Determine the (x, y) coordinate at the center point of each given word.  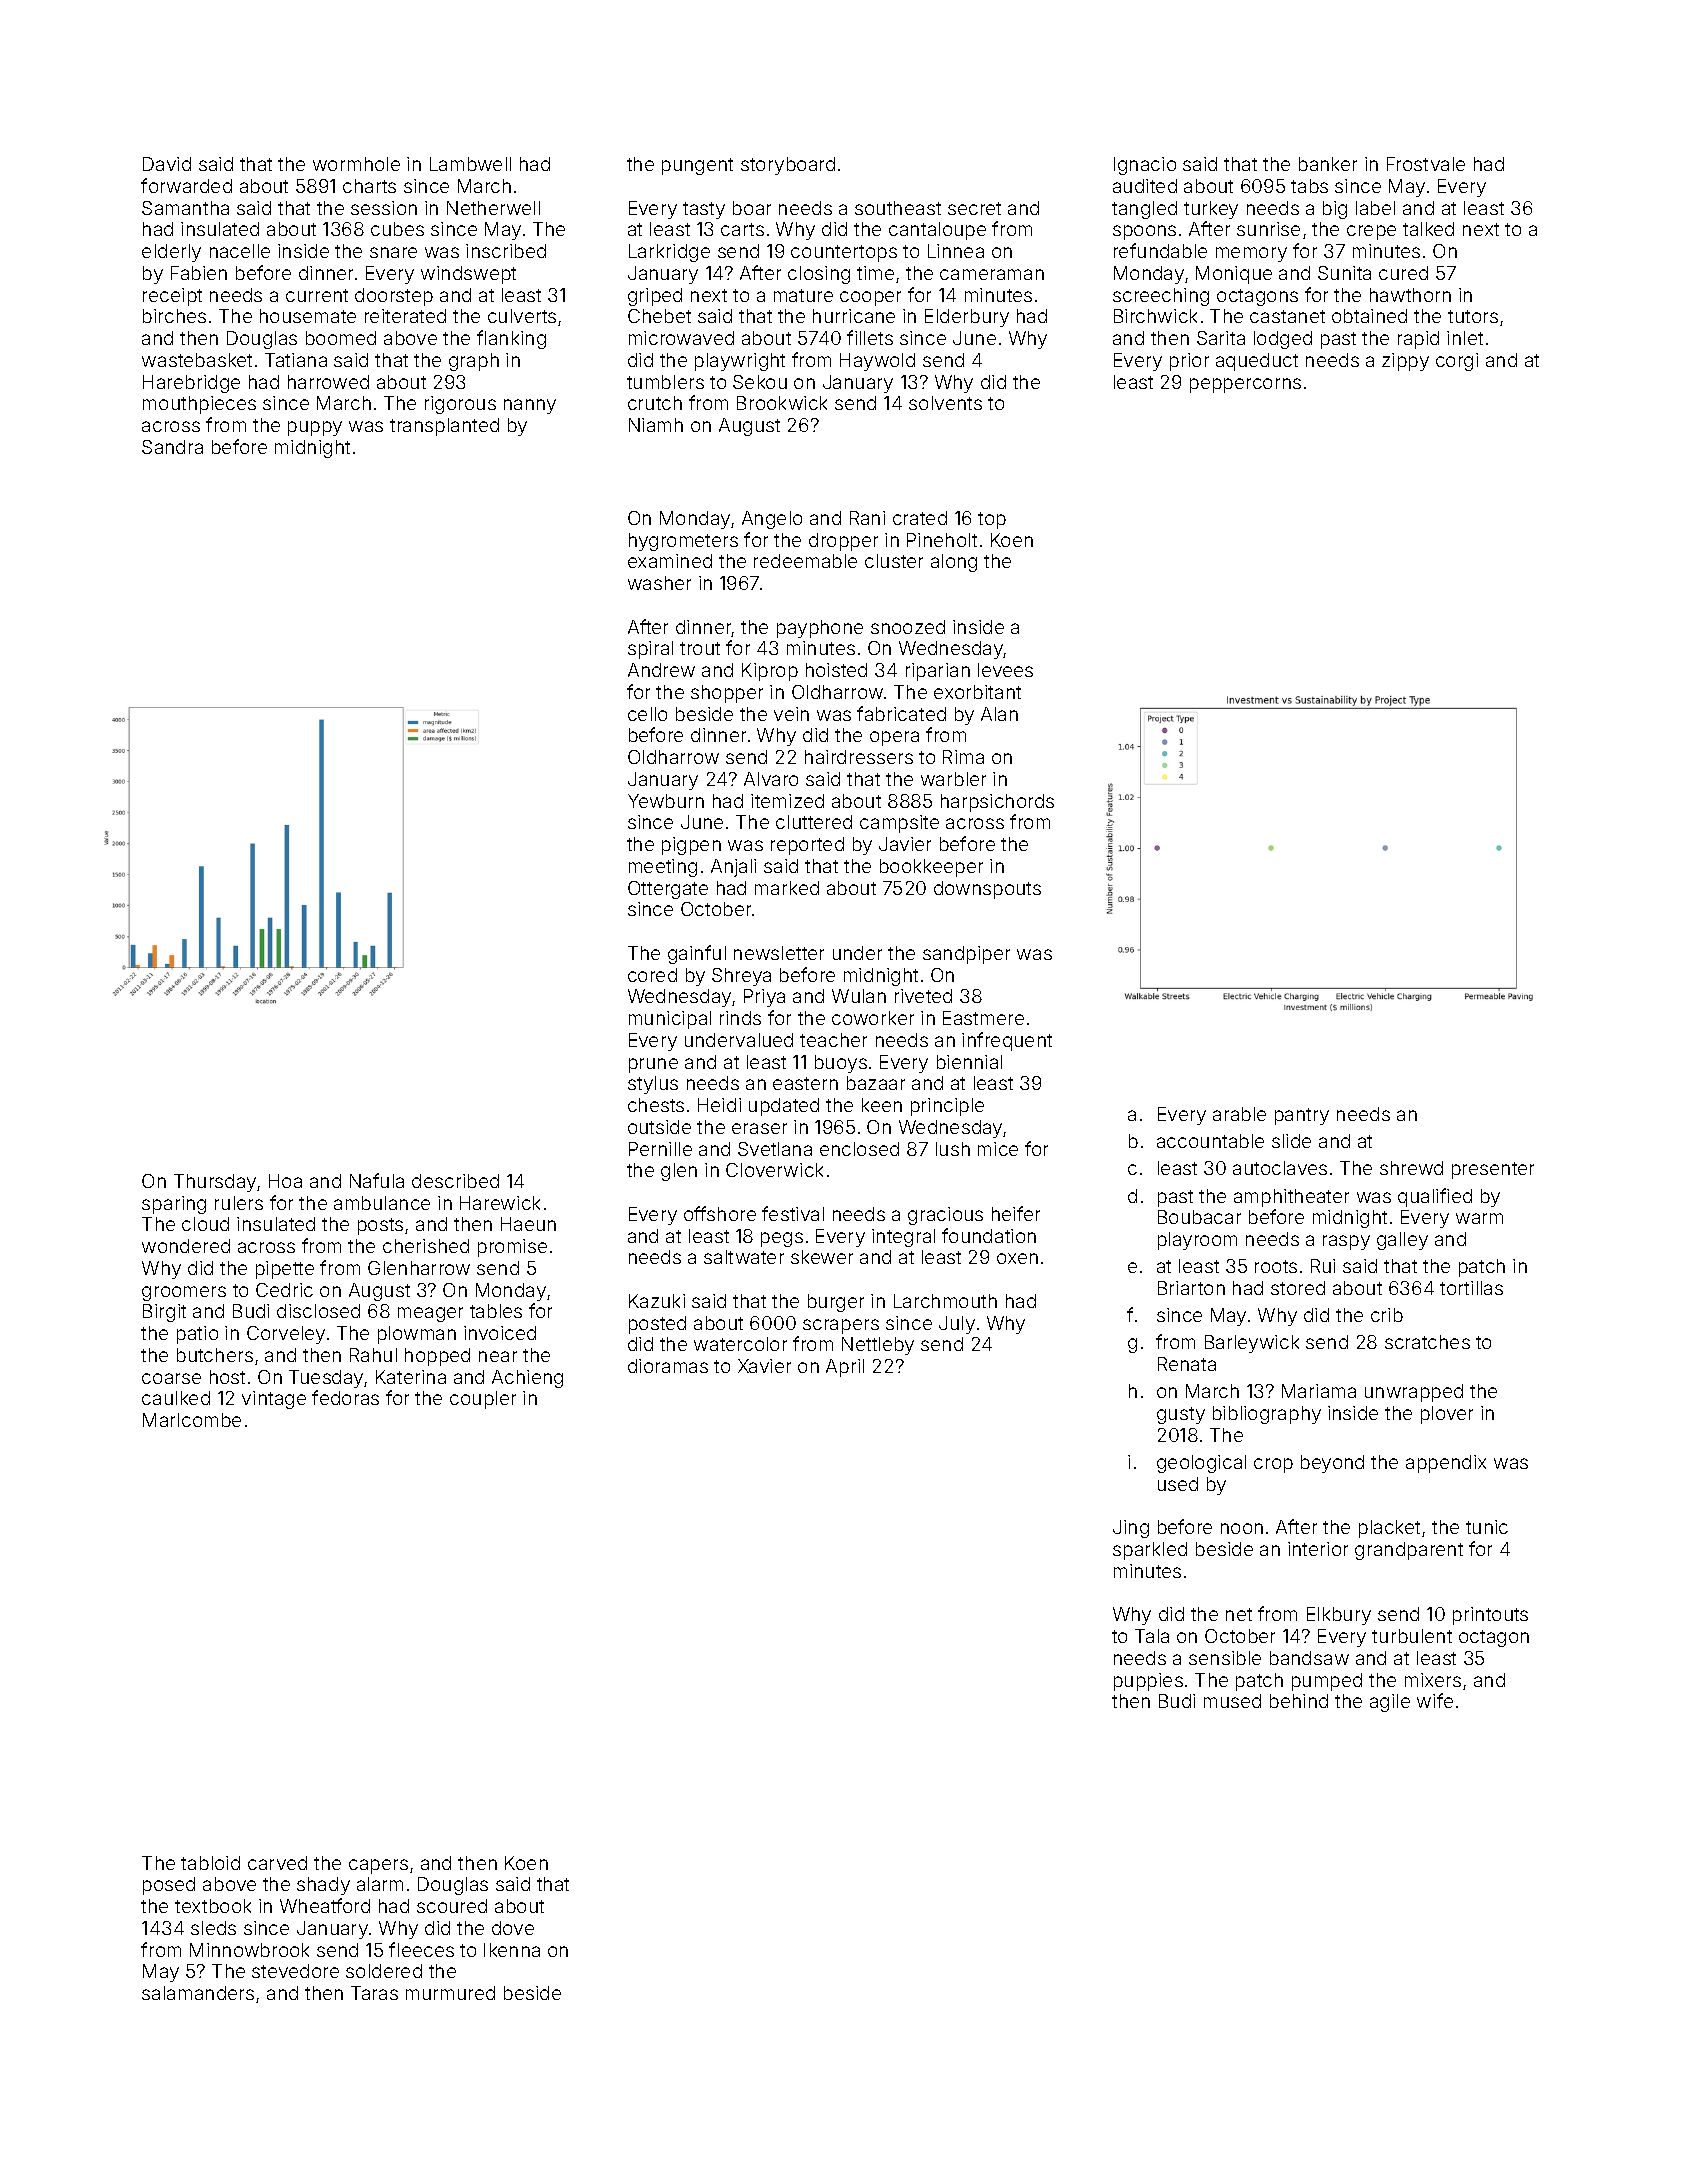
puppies (1148, 1682)
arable (1239, 1114)
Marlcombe (192, 1420)
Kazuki (657, 1301)
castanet (1287, 316)
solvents (945, 403)
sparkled (1150, 1551)
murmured (450, 1993)
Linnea (956, 251)
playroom (1197, 1241)
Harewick (500, 1203)
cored (652, 975)
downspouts (987, 890)
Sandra (172, 447)
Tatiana (296, 360)
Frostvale (1426, 164)
